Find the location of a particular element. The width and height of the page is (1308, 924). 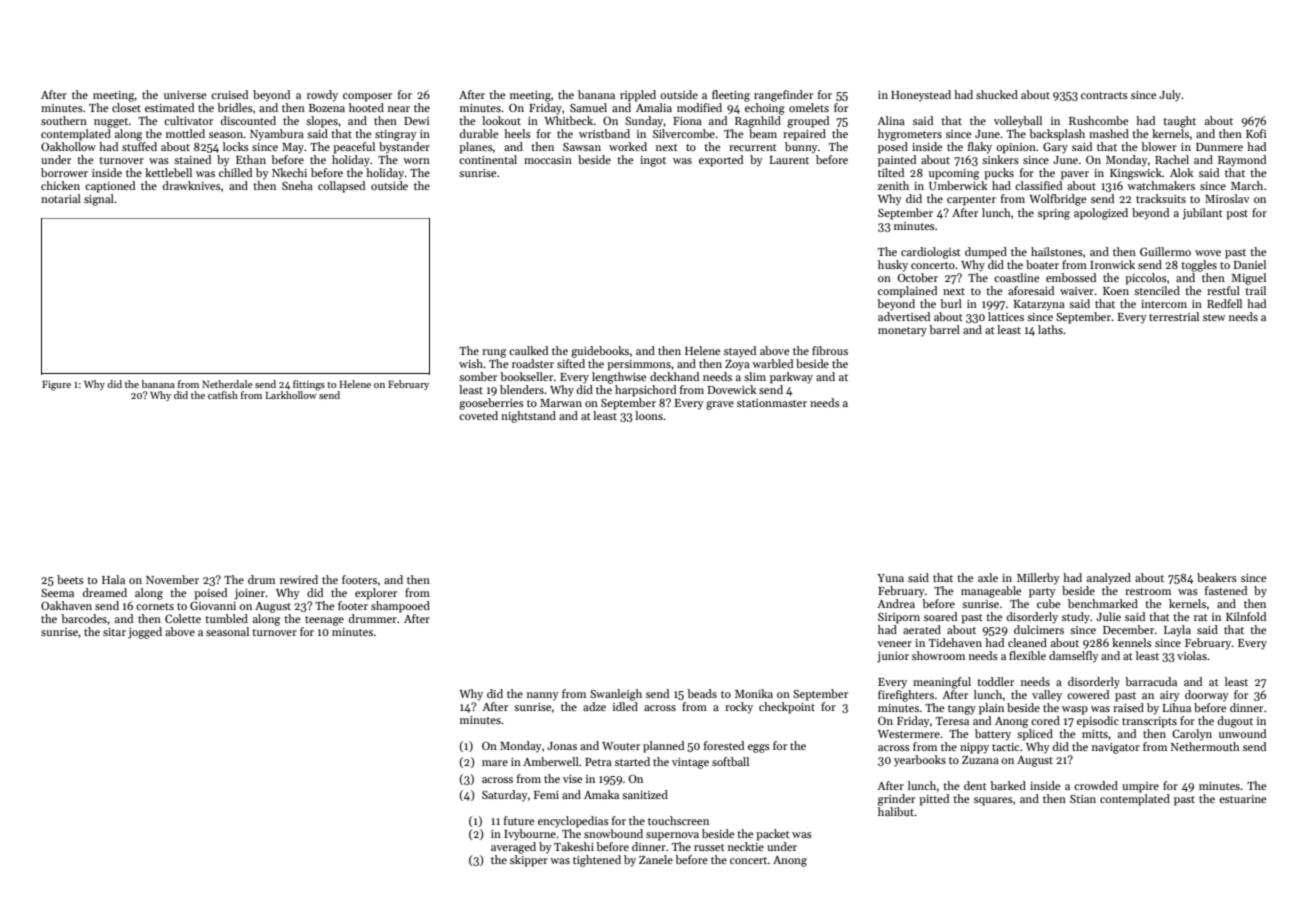

skipper is located at coordinates (529, 861).
